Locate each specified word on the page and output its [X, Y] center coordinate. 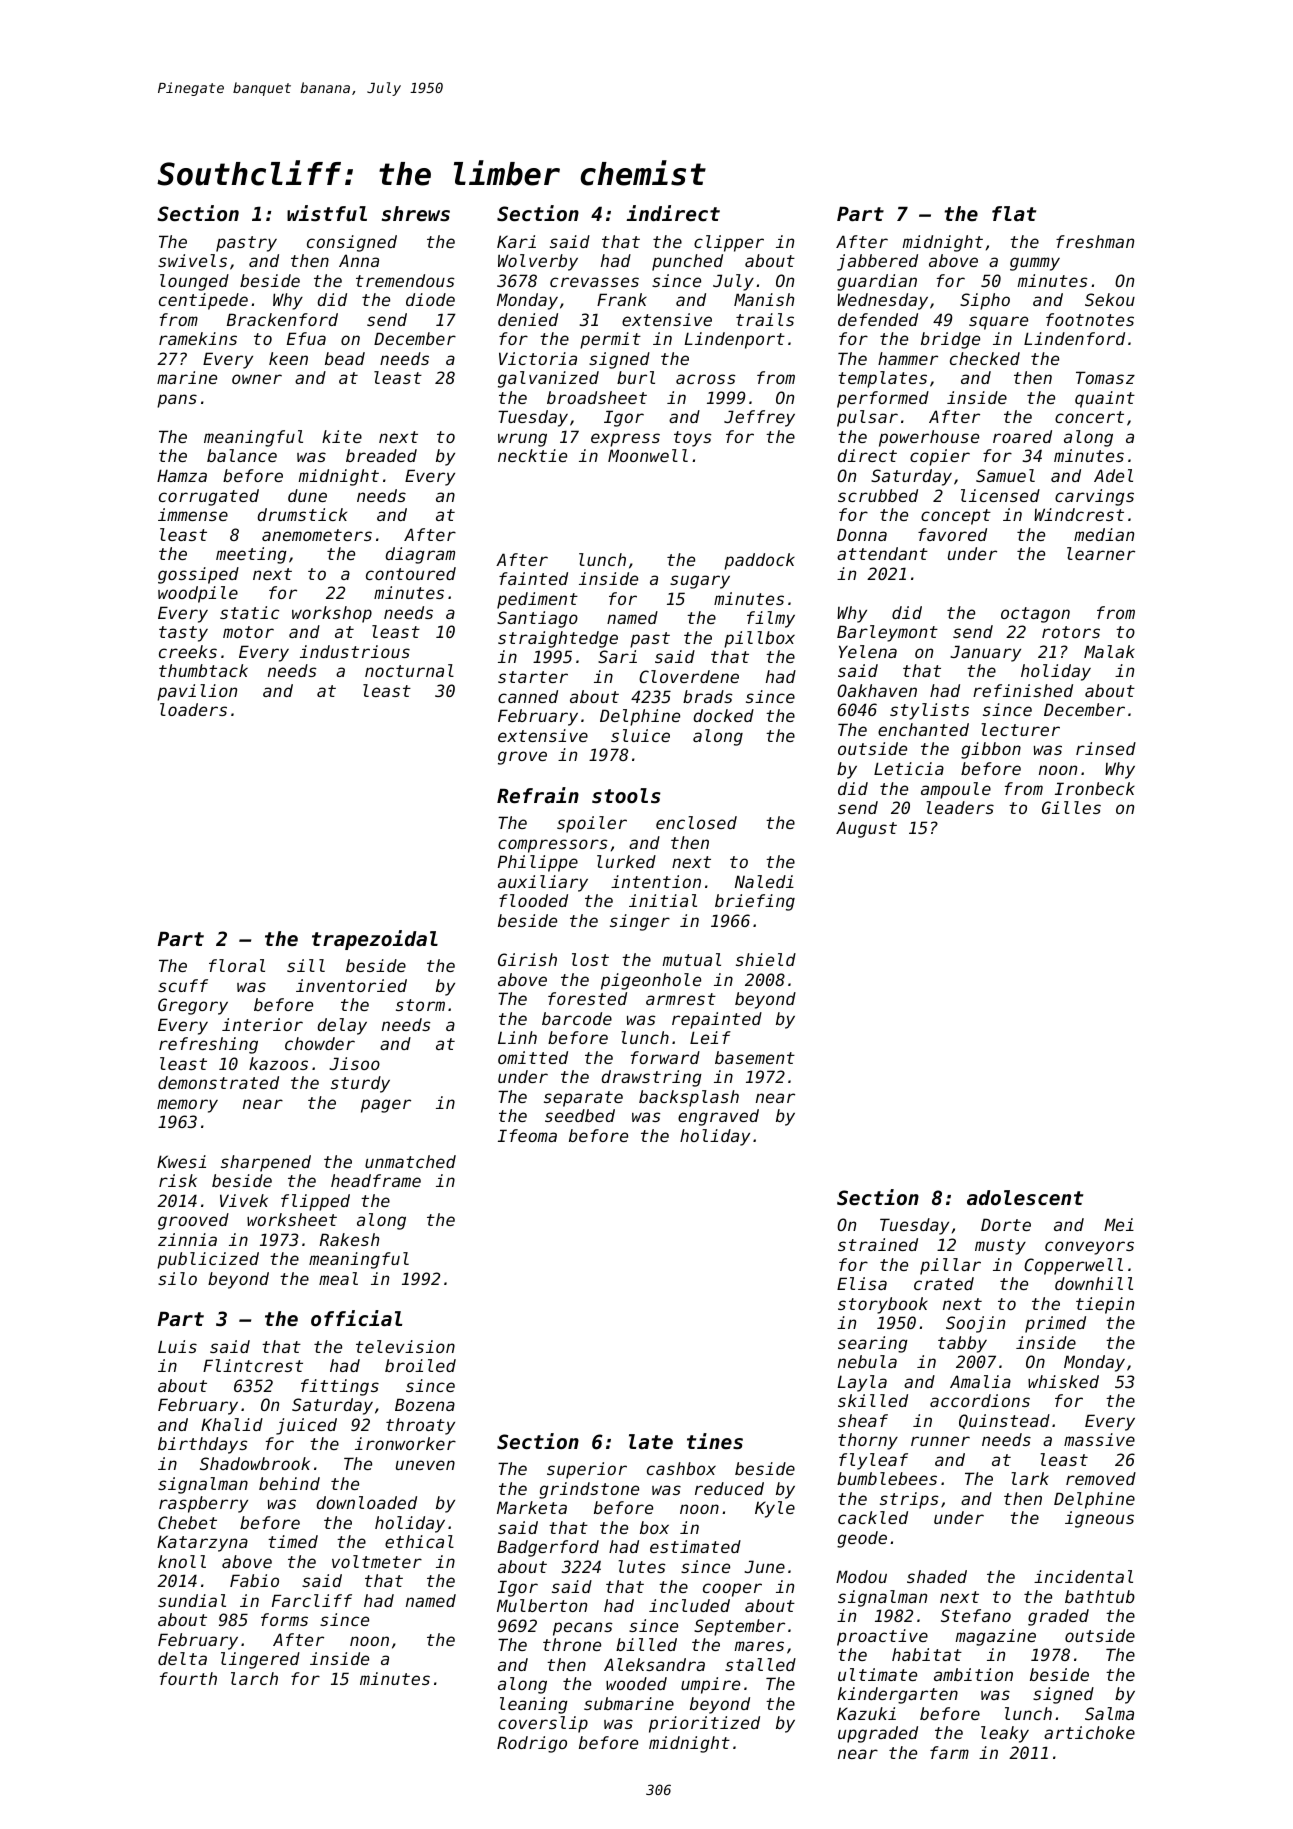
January [985, 653]
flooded [533, 900]
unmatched [410, 1161]
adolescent [1025, 1198]
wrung [522, 440]
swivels [192, 260]
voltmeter [377, 1561]
